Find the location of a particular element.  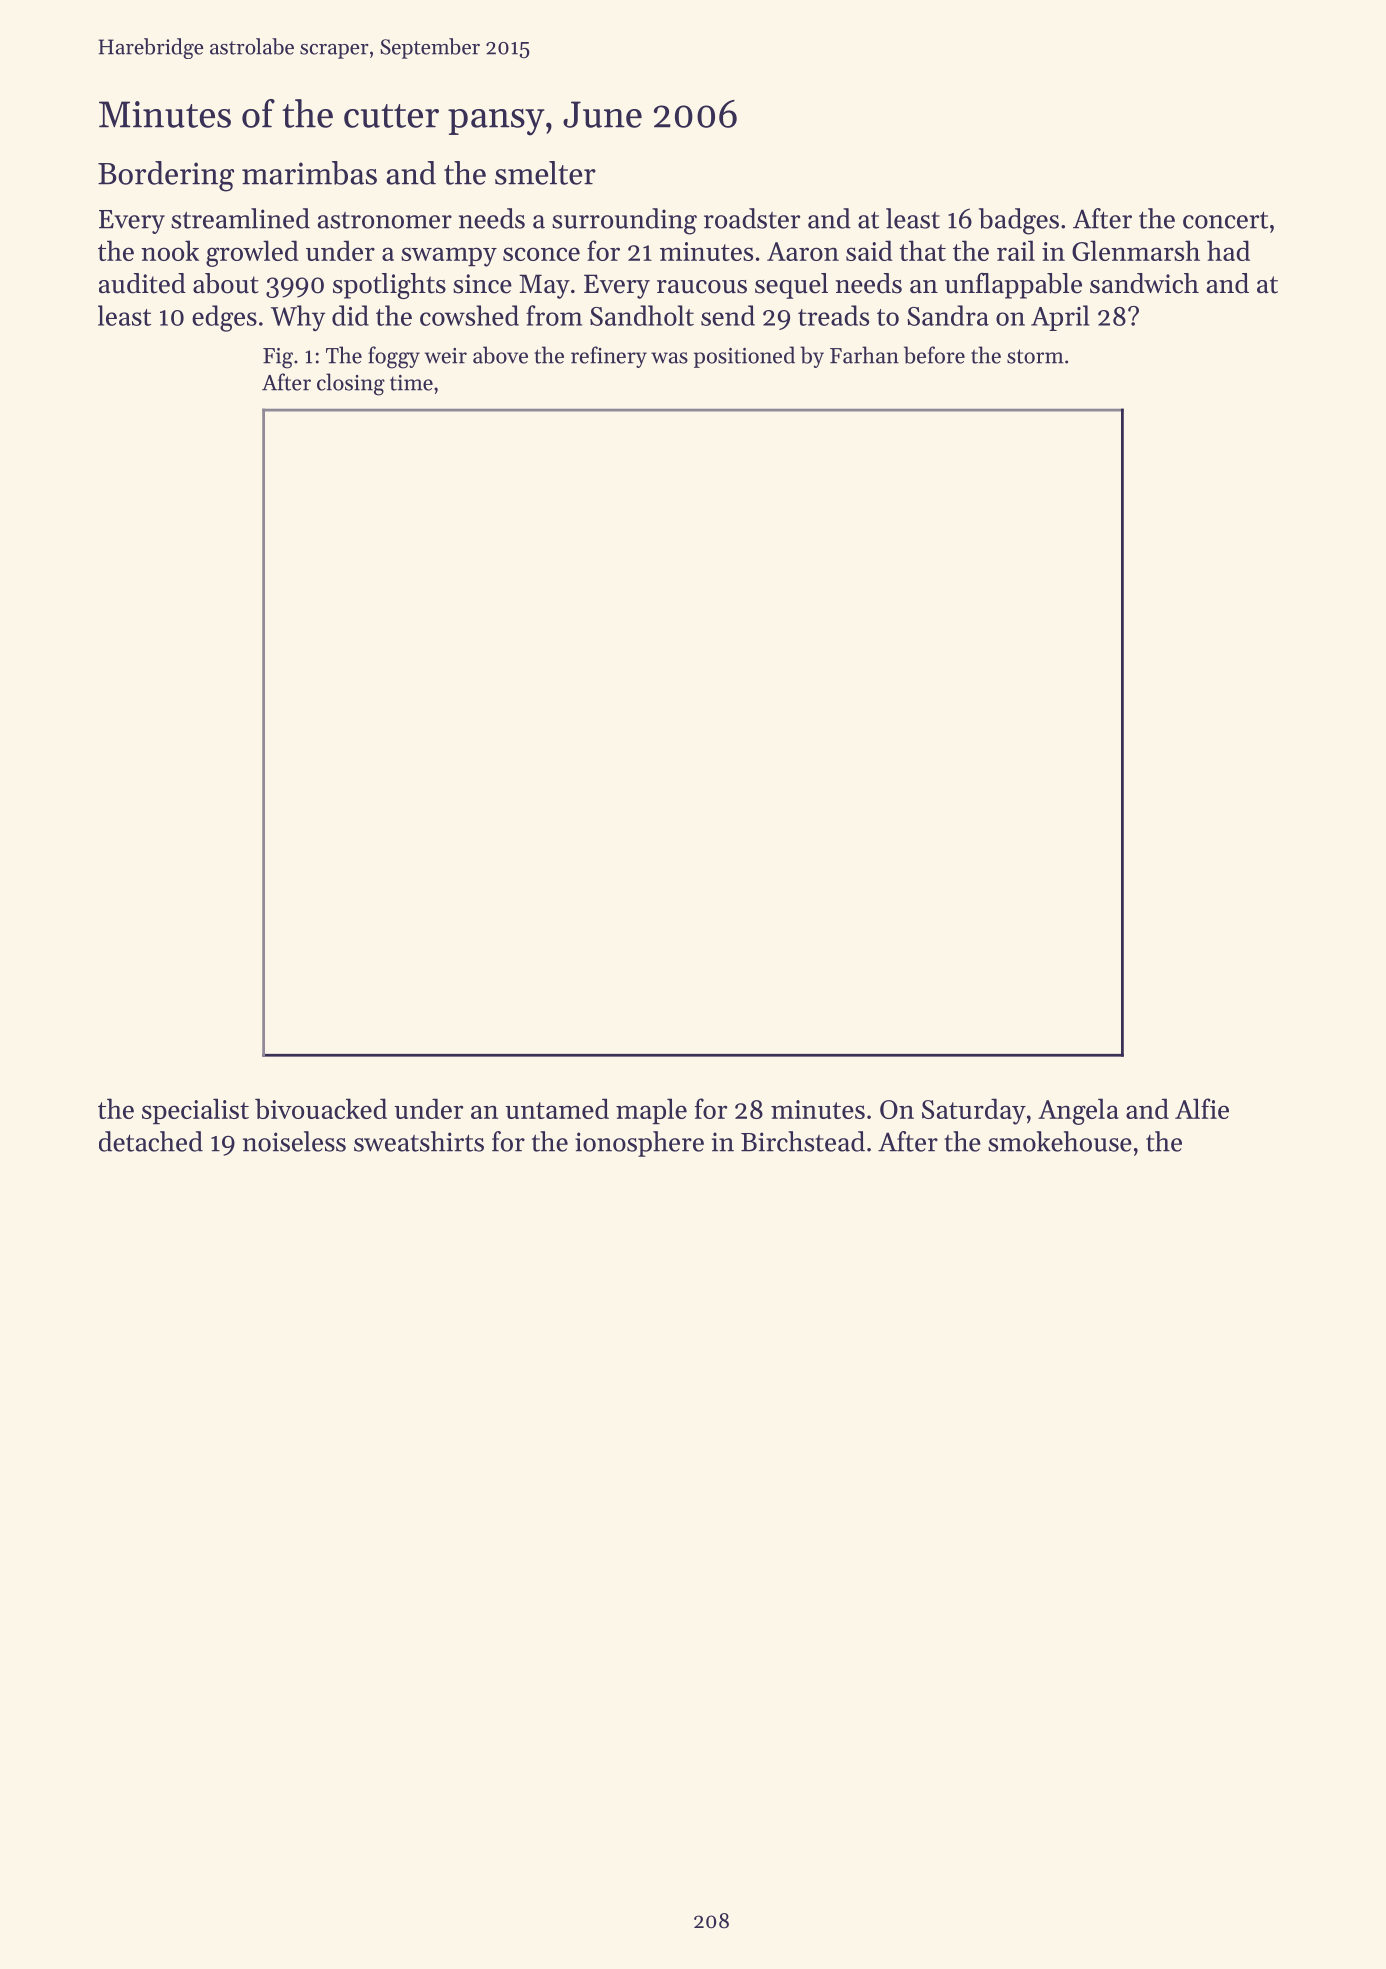

sweatshirts is located at coordinates (419, 1141).
